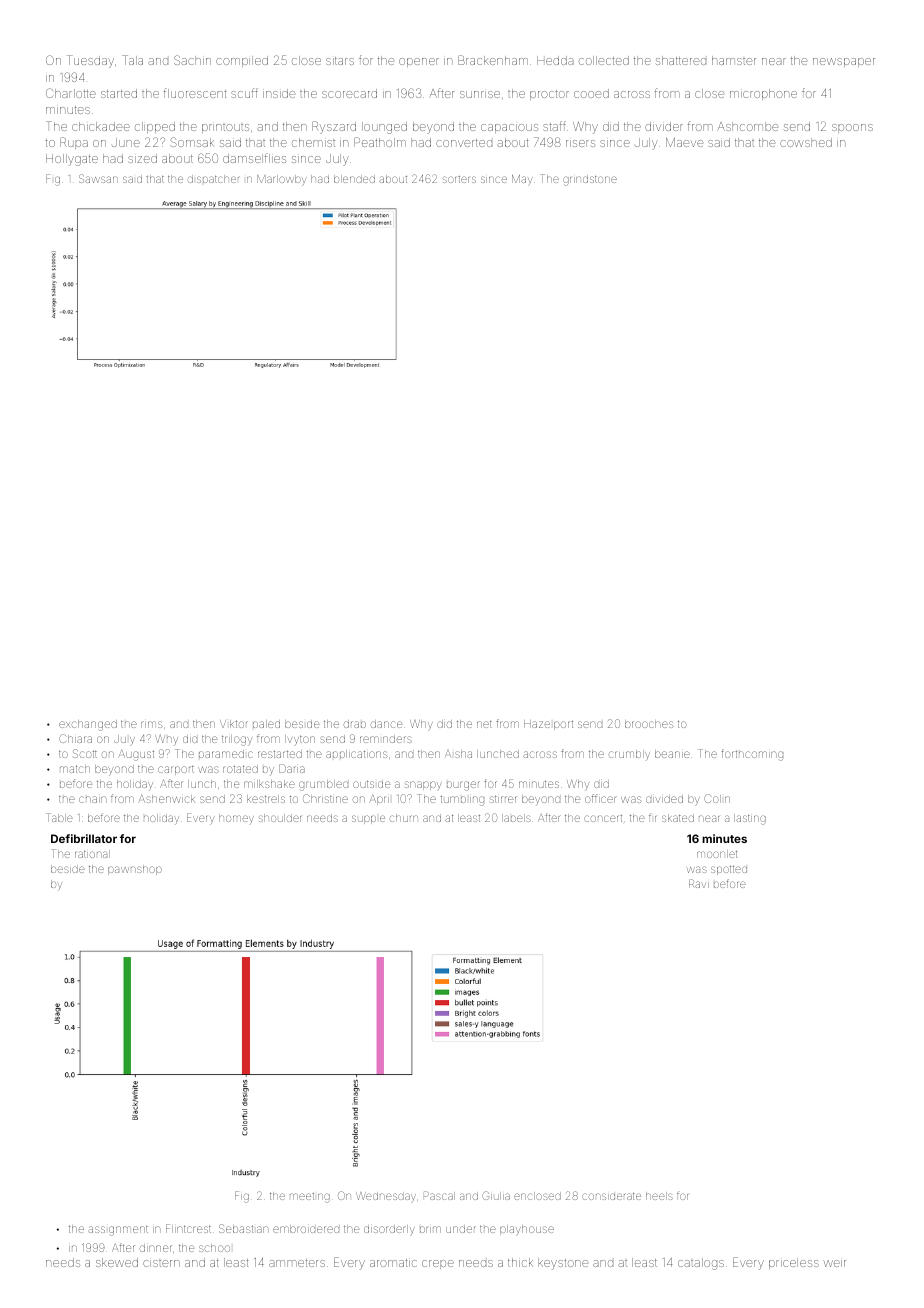 The image size is (924, 1308). What do you see at coordinates (354, 179) in the screenshot?
I see `blended` at bounding box center [354, 179].
